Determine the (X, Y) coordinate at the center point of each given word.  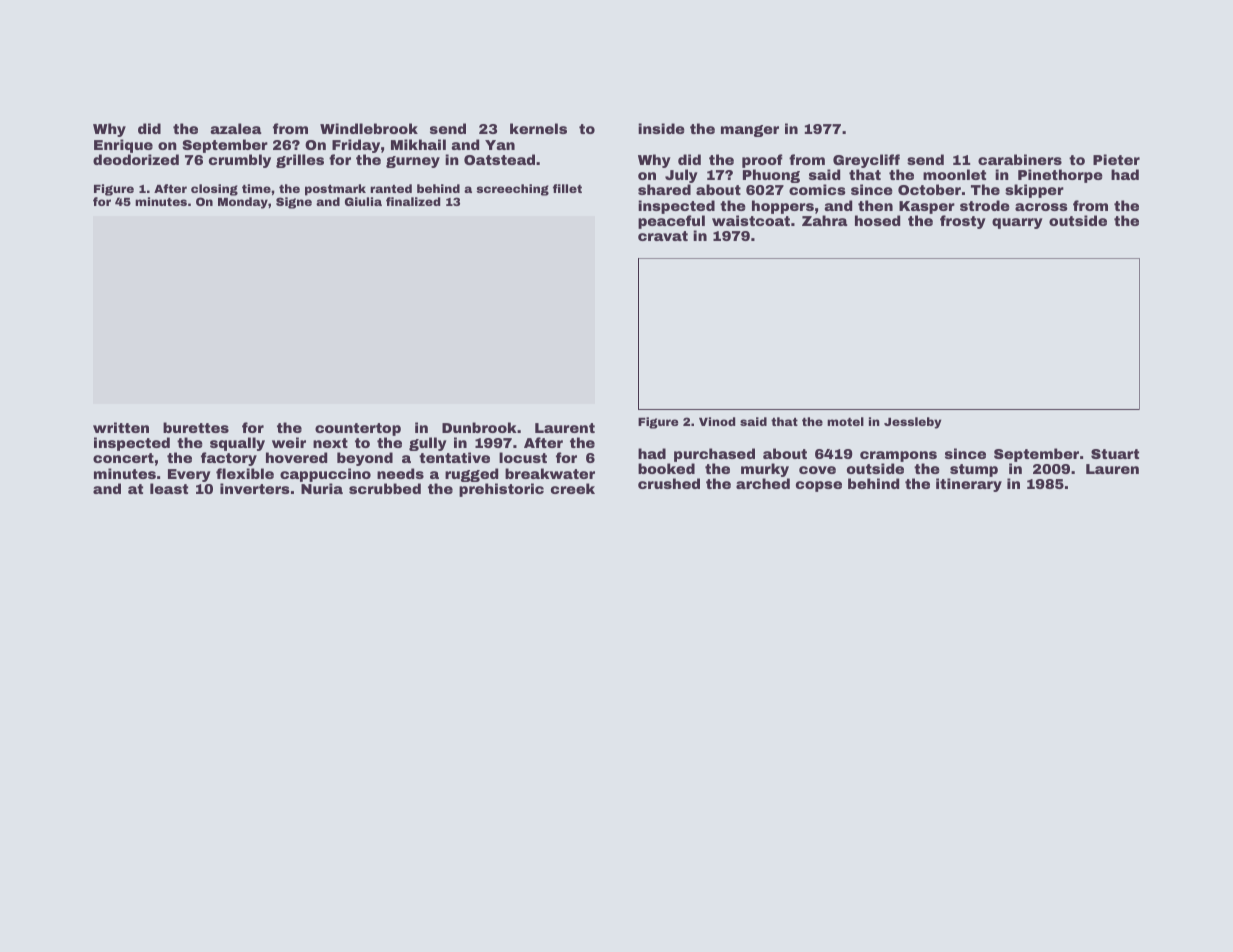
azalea (236, 128)
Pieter (1116, 159)
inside (661, 128)
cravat (663, 236)
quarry (1017, 223)
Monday (243, 203)
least (169, 488)
